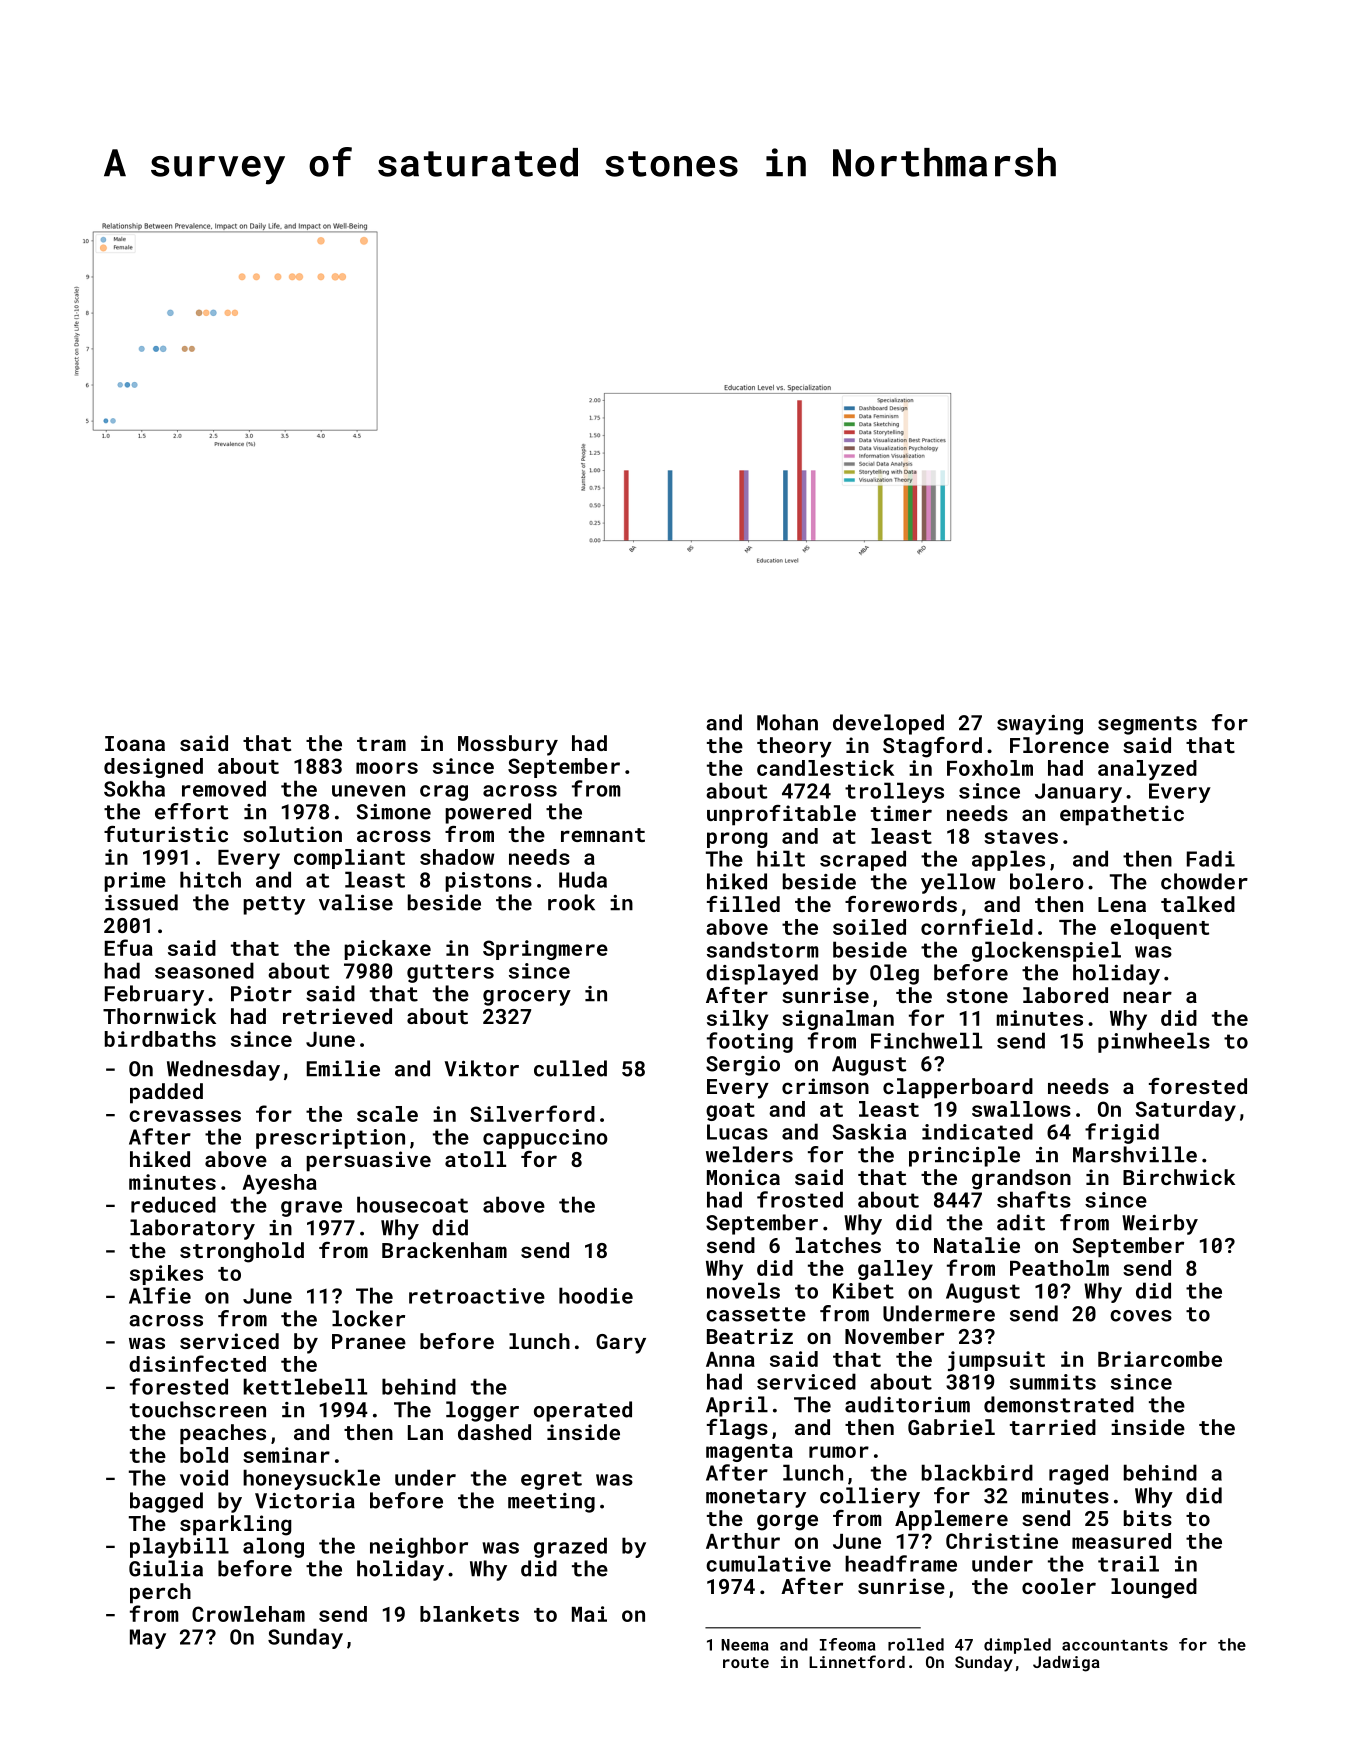 The image size is (1356, 1755). Describe the element at coordinates (508, 745) in the document. I see `Mossbury` at that location.
